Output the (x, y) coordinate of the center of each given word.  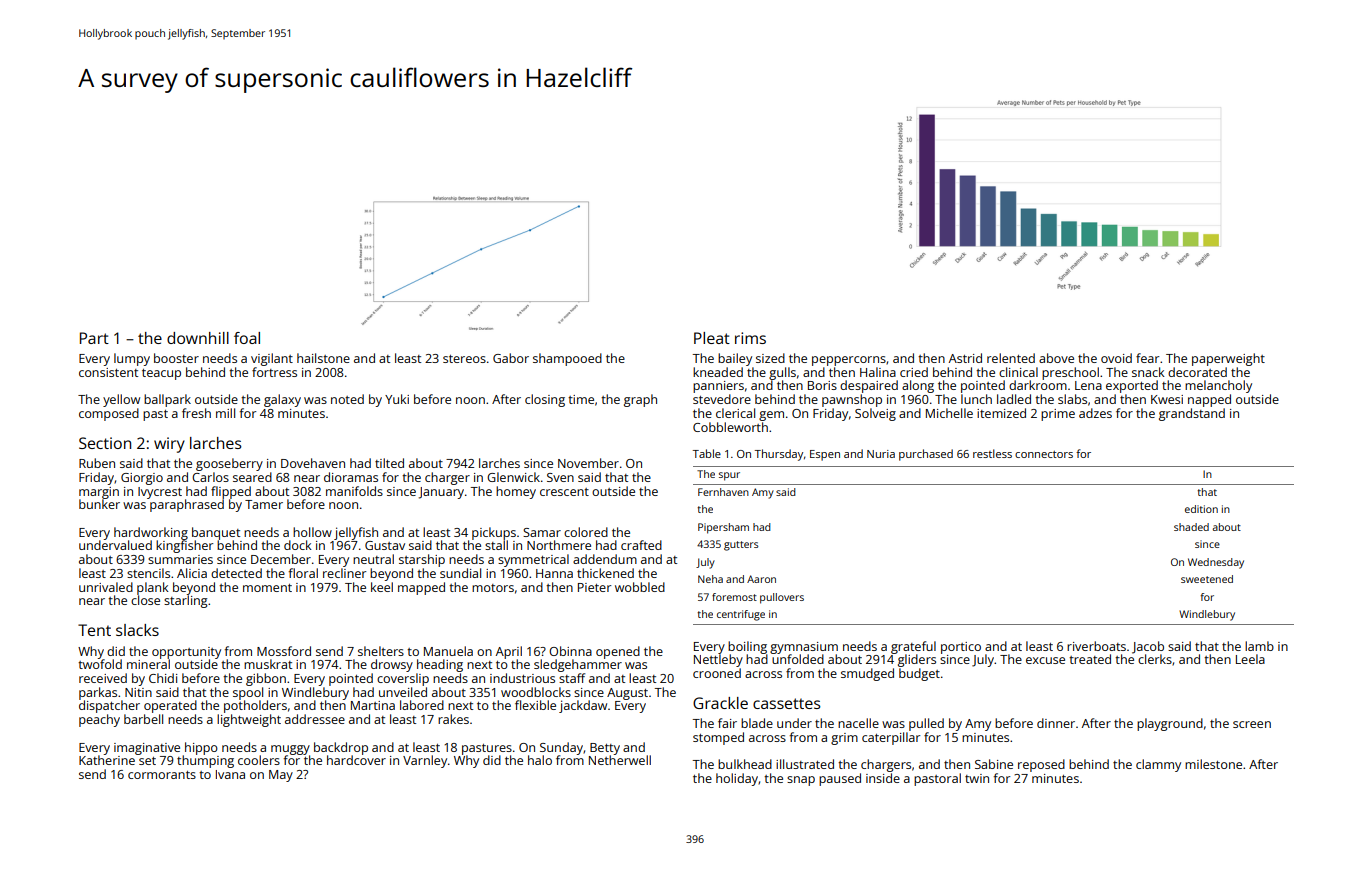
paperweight (1228, 359)
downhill (198, 338)
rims (750, 338)
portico (961, 648)
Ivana (230, 774)
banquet (216, 533)
